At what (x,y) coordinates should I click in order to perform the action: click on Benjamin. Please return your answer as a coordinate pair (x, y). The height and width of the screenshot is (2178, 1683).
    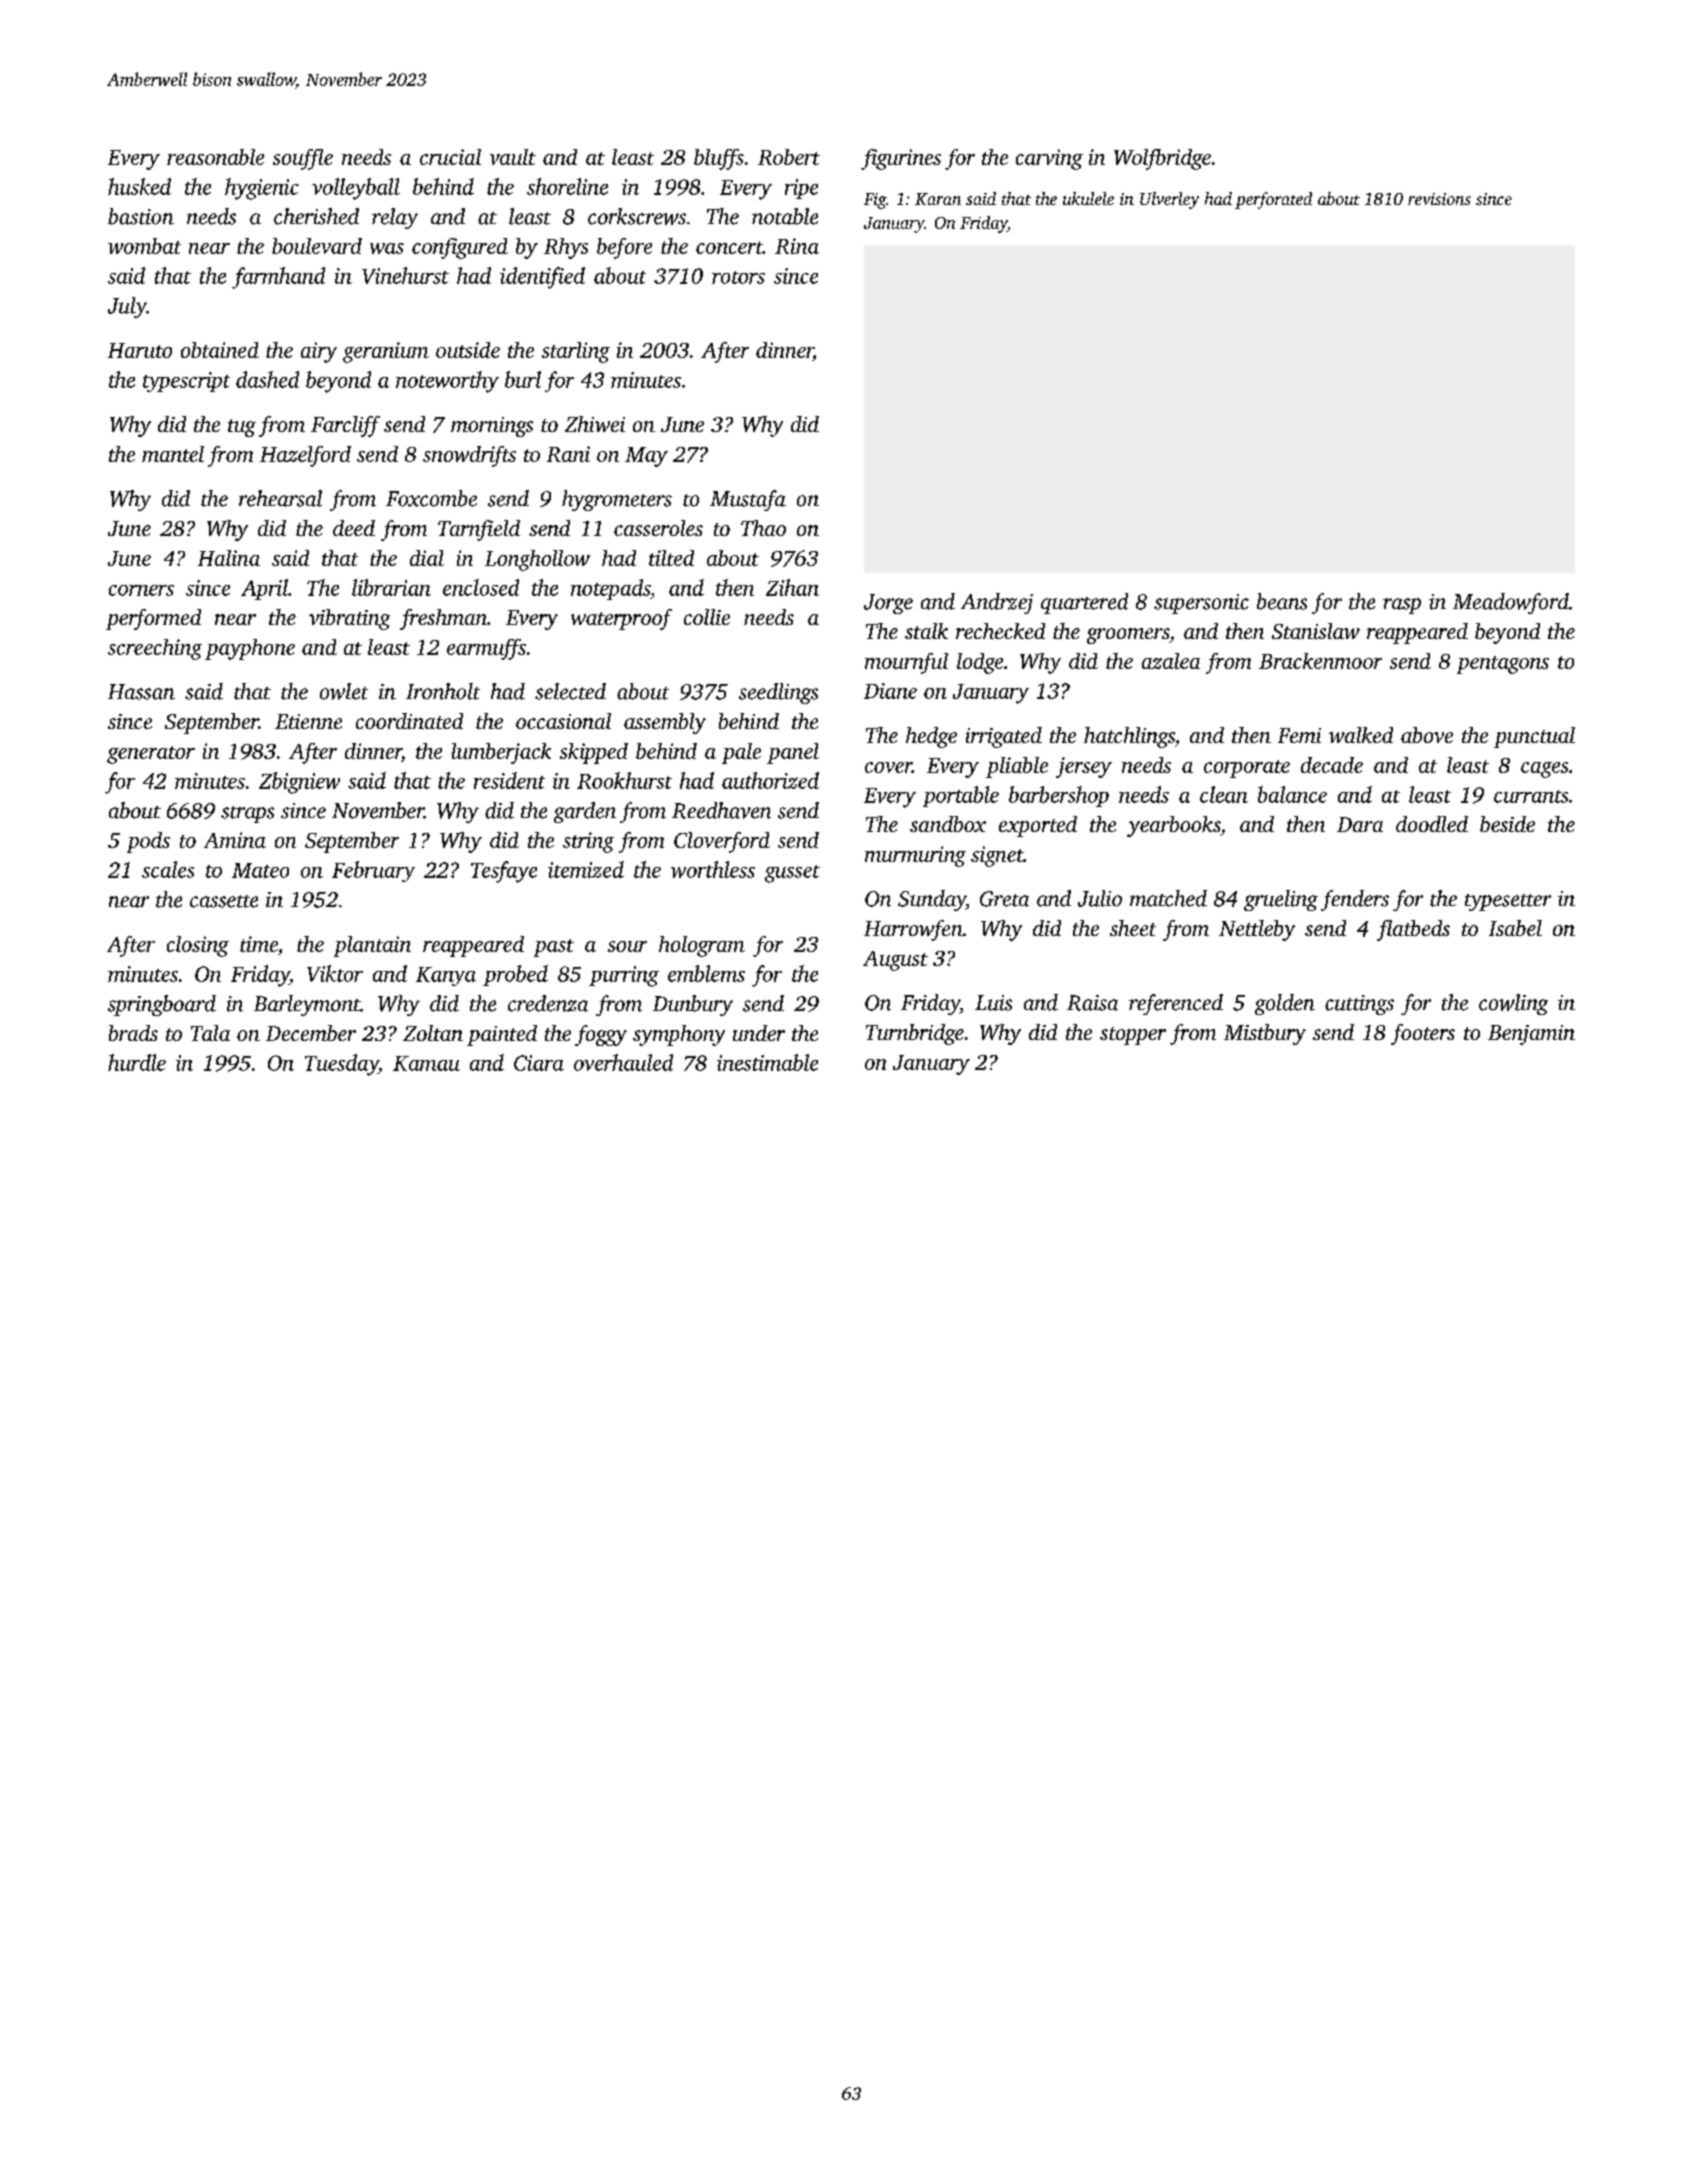
    Looking at the image, I should click on (1531, 1035).
